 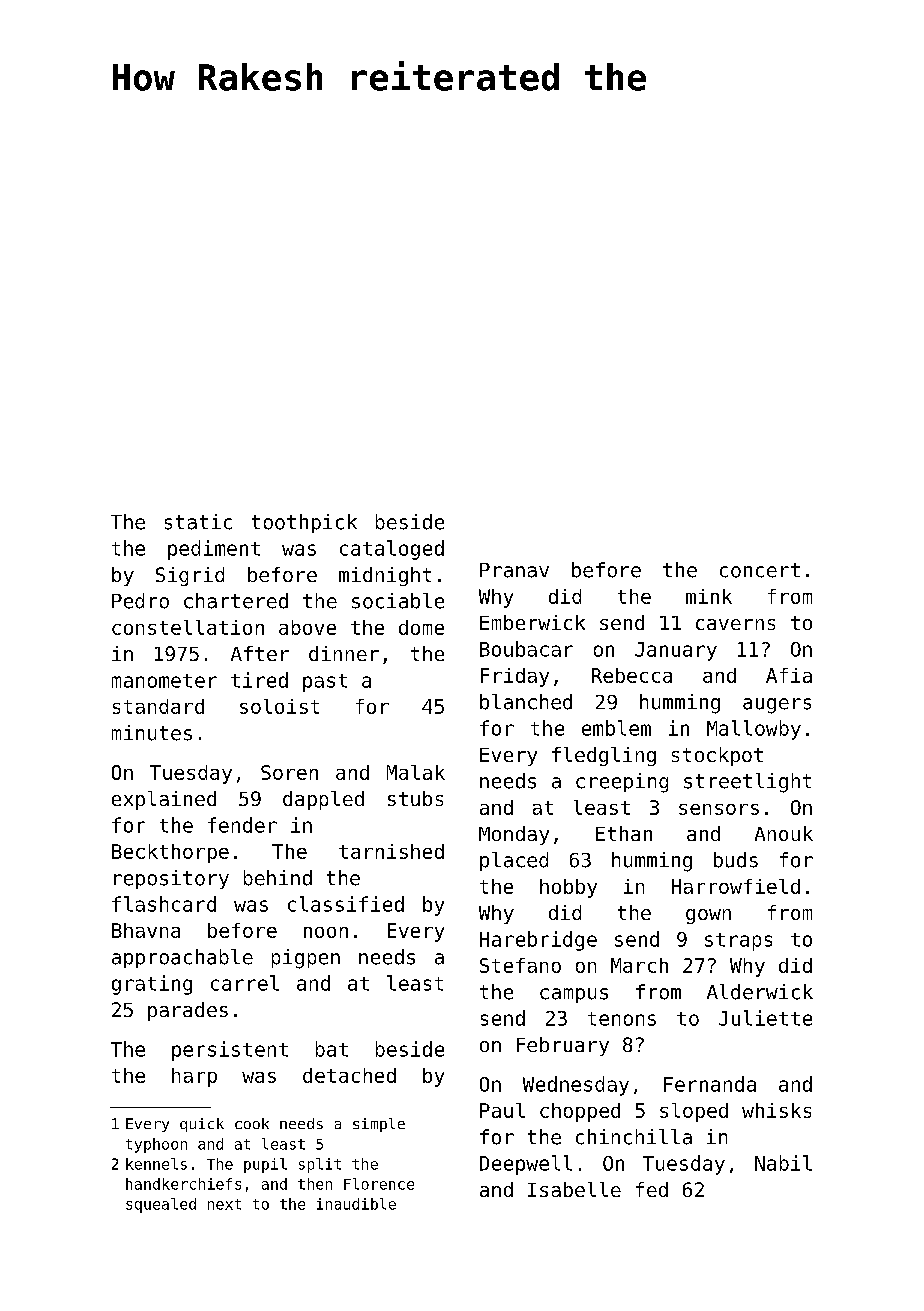 I want to click on Pranav, so click(x=514, y=570).
